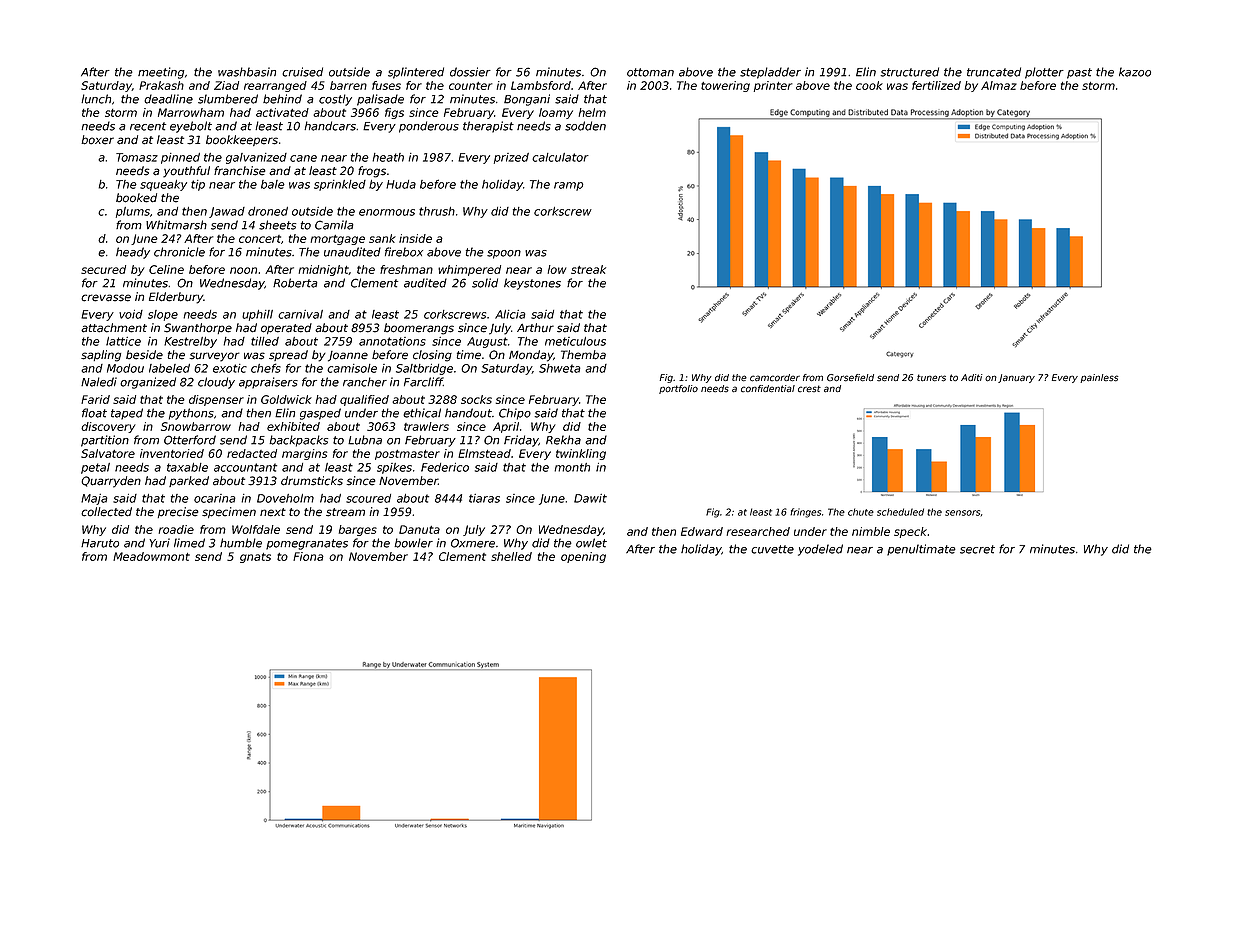 The image size is (1233, 952). I want to click on scoured, so click(368, 498).
